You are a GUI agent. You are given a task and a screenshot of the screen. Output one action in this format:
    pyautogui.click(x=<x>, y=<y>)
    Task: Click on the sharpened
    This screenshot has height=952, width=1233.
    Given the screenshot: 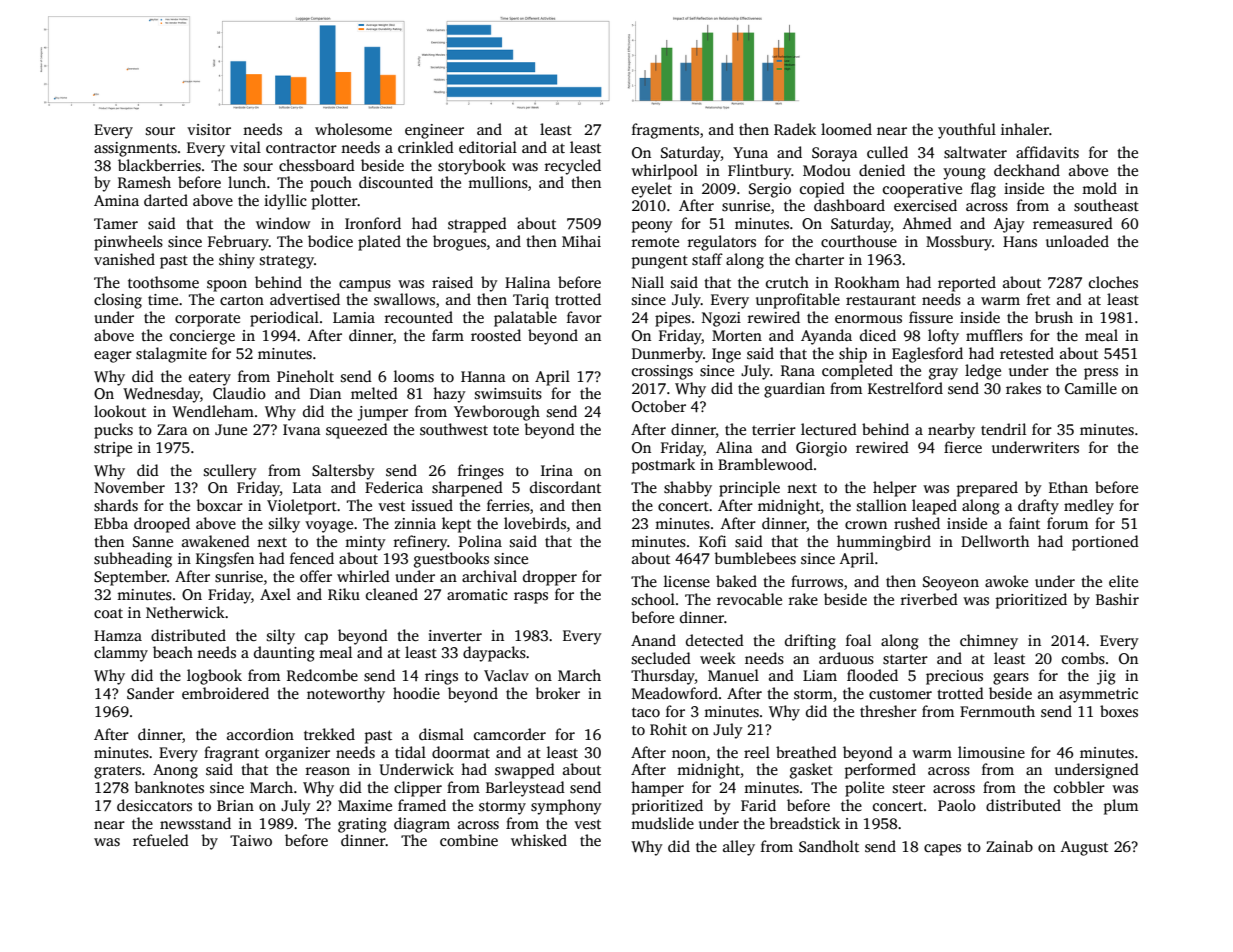 What is the action you would take?
    pyautogui.click(x=467, y=489)
